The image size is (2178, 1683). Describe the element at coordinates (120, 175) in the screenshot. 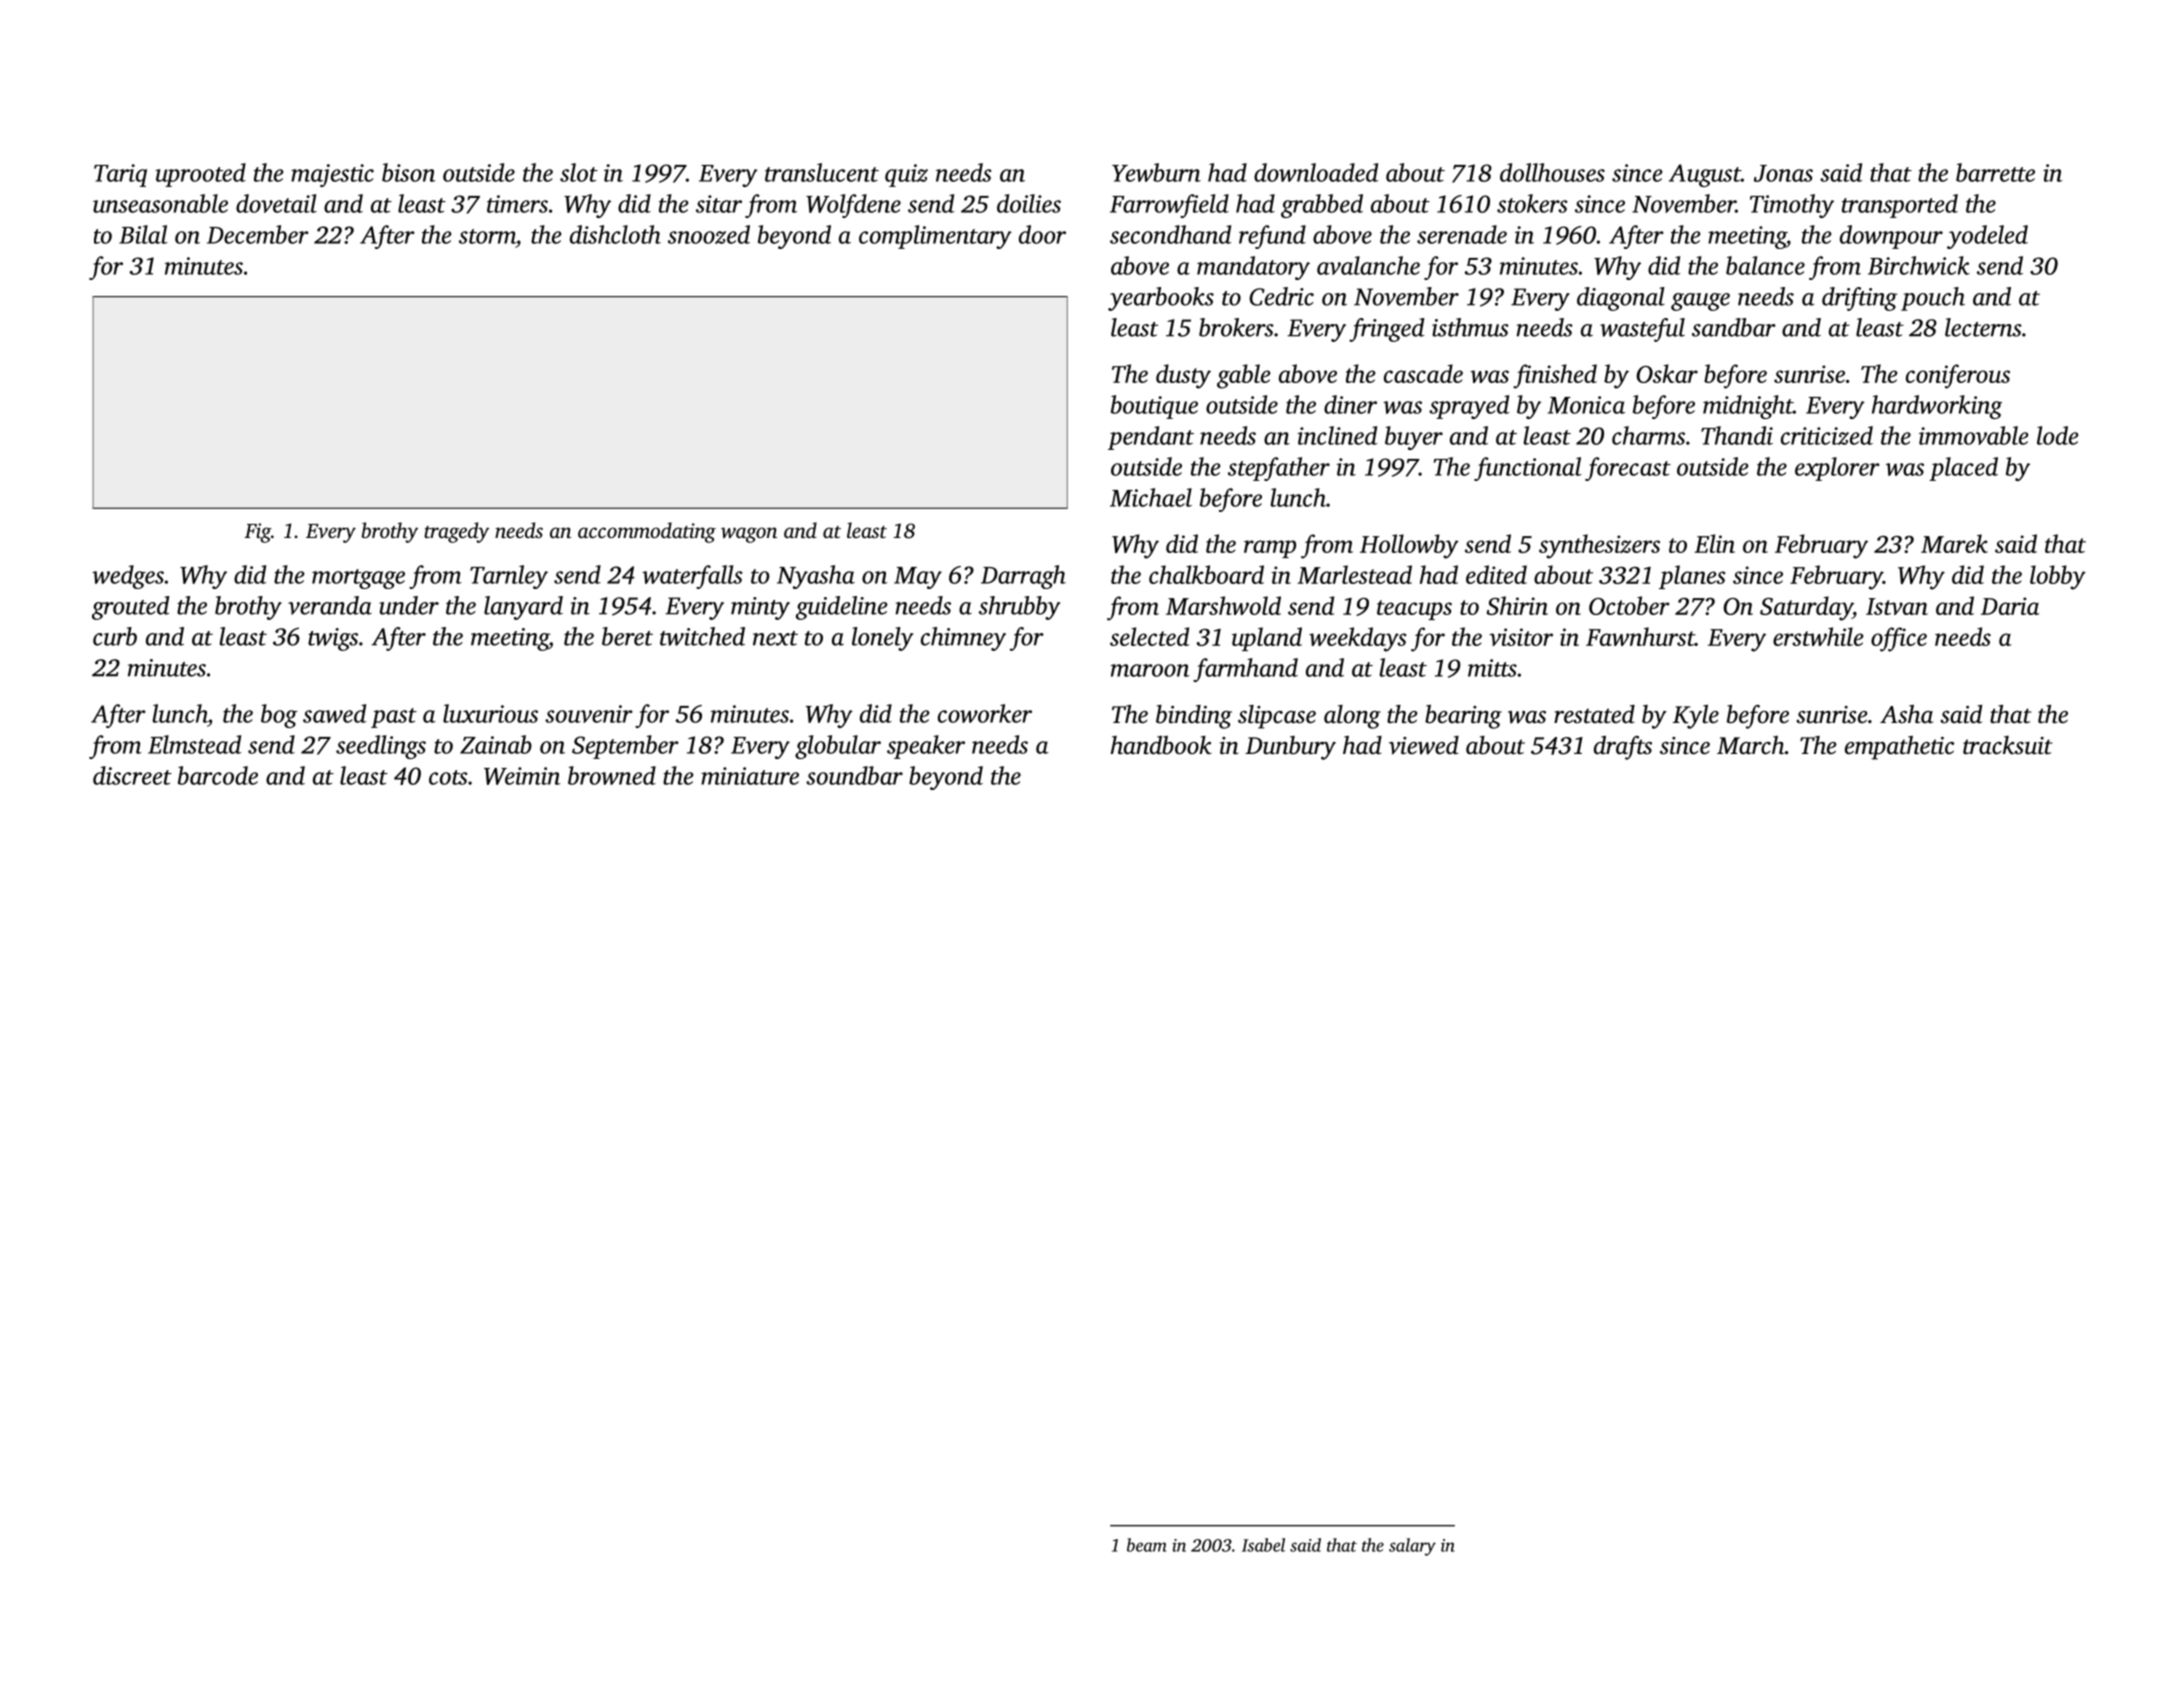

I see `Tariq` at that location.
